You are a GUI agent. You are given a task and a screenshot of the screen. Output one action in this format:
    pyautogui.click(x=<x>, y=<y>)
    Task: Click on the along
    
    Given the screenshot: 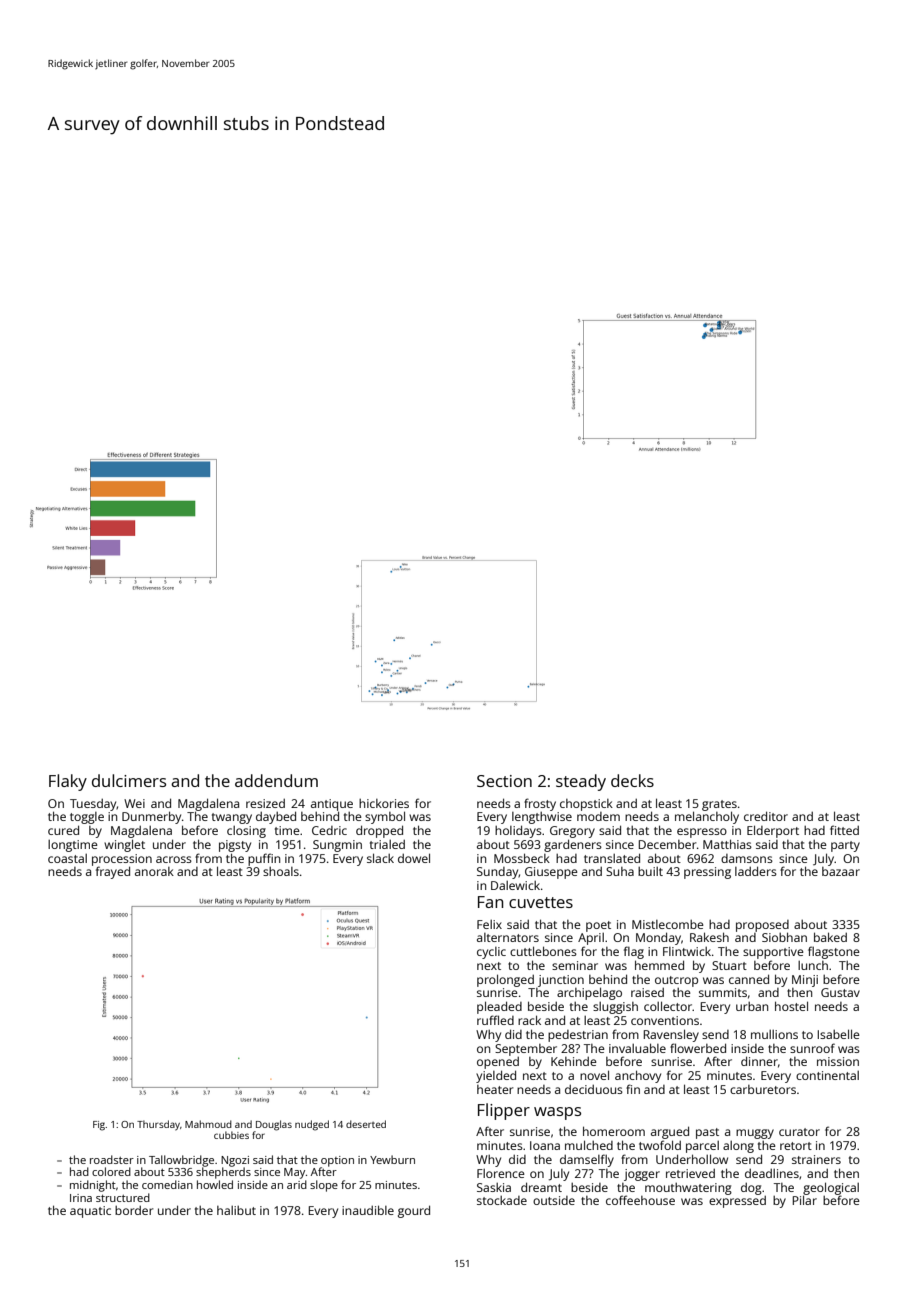 What is the action you would take?
    pyautogui.click(x=738, y=1147)
